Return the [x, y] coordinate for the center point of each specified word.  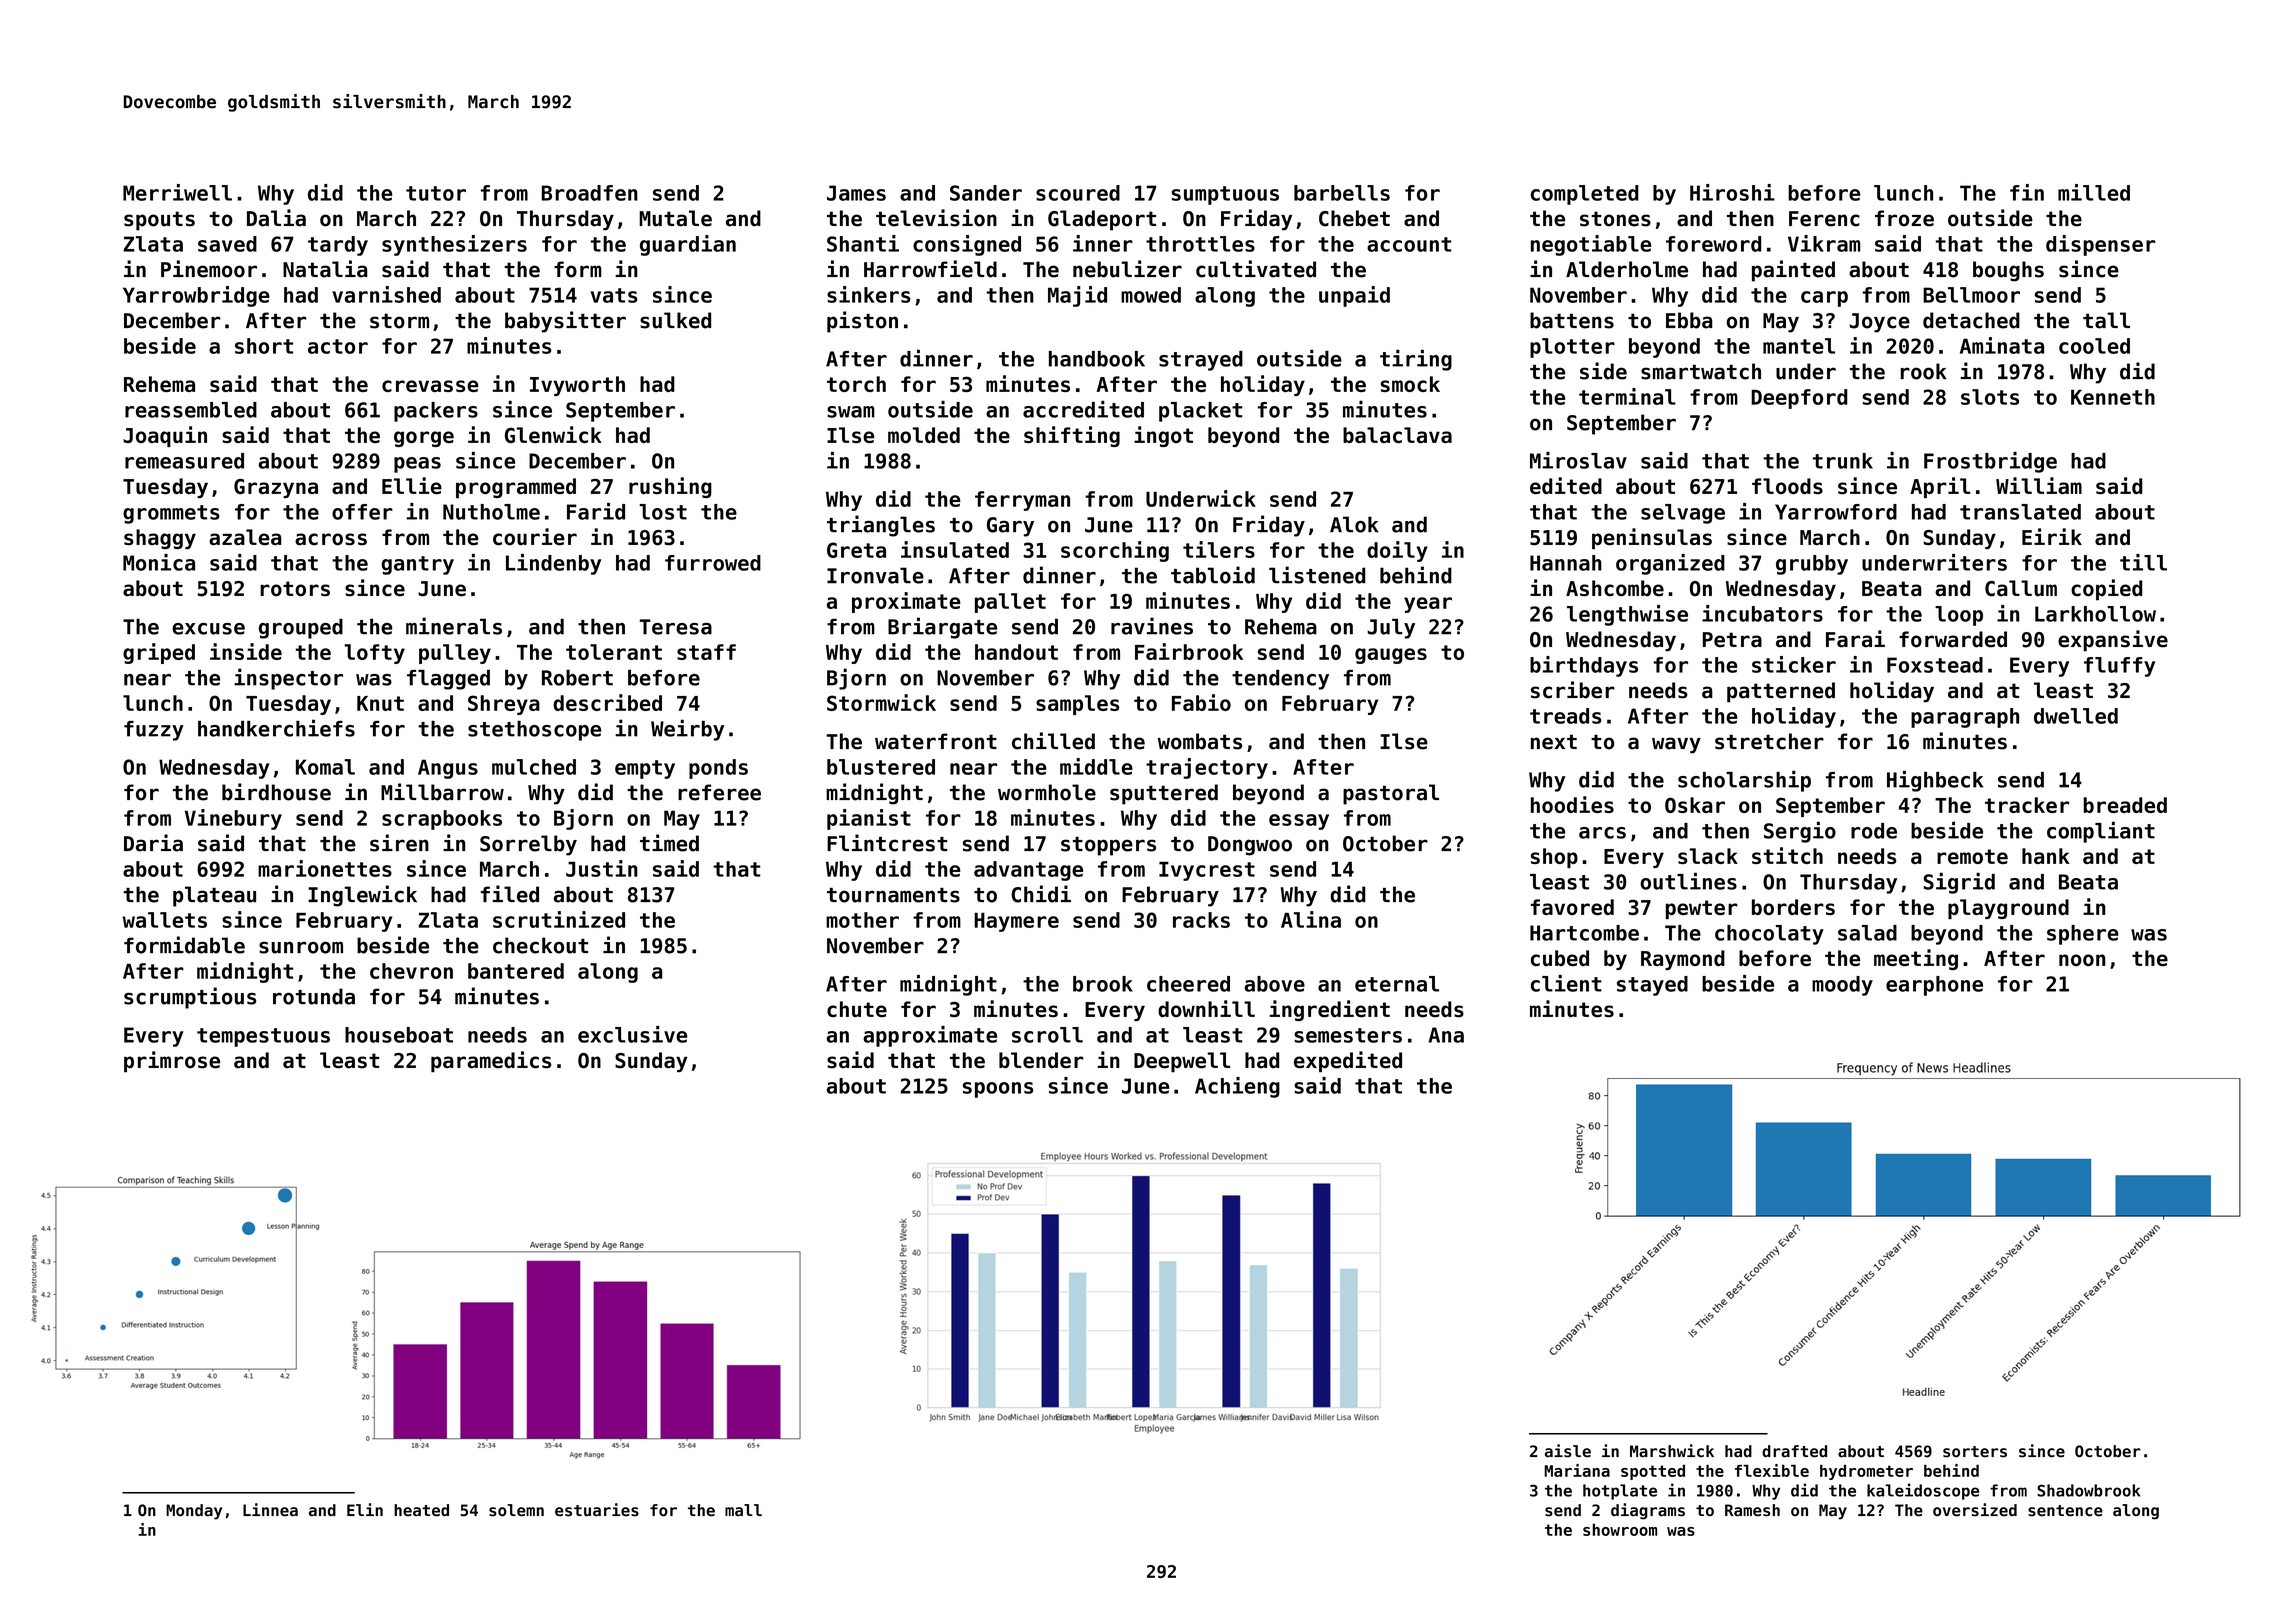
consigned [967, 245]
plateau [214, 896]
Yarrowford [1836, 512]
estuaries [597, 1510]
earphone [1934, 986]
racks [1201, 920]
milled [2094, 192]
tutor [436, 193]
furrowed [713, 563]
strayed [1201, 361]
